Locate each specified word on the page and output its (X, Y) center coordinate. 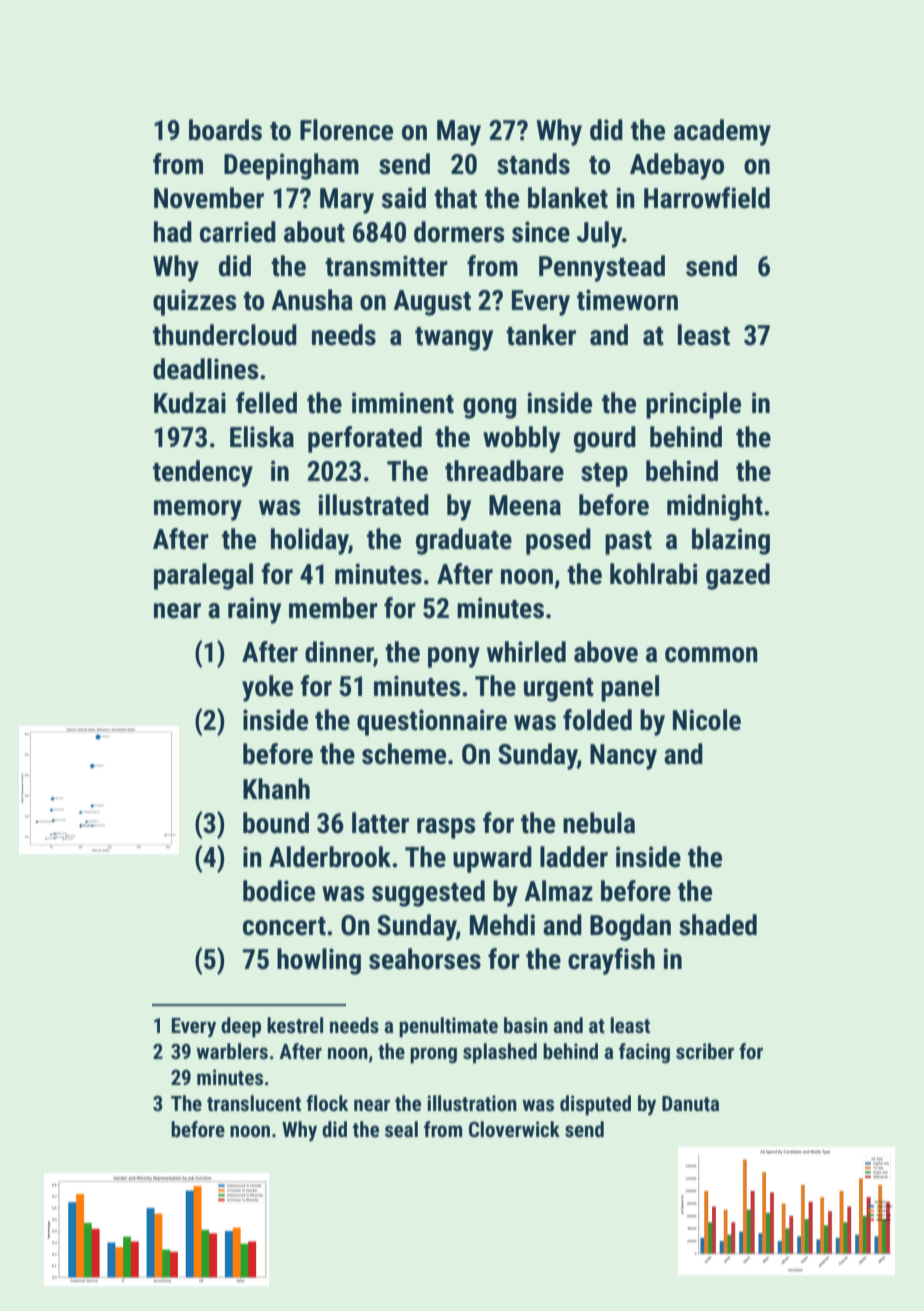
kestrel (295, 1025)
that (455, 198)
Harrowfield (707, 198)
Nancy (623, 757)
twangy (454, 339)
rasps (446, 828)
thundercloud (225, 335)
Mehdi (502, 925)
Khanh (276, 789)
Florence (346, 130)
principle (693, 405)
